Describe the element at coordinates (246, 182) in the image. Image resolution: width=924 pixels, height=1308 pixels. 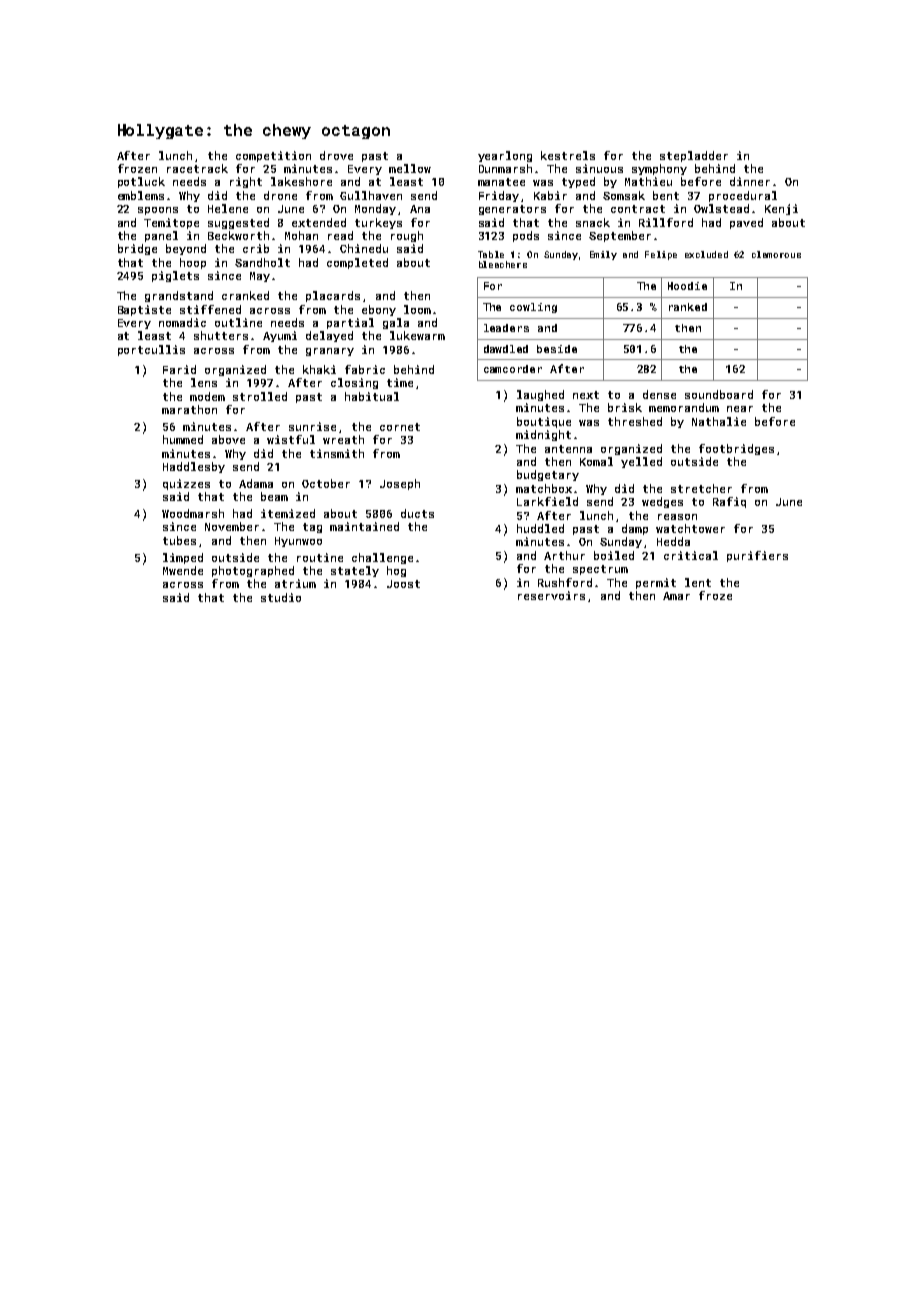
I see `right` at that location.
